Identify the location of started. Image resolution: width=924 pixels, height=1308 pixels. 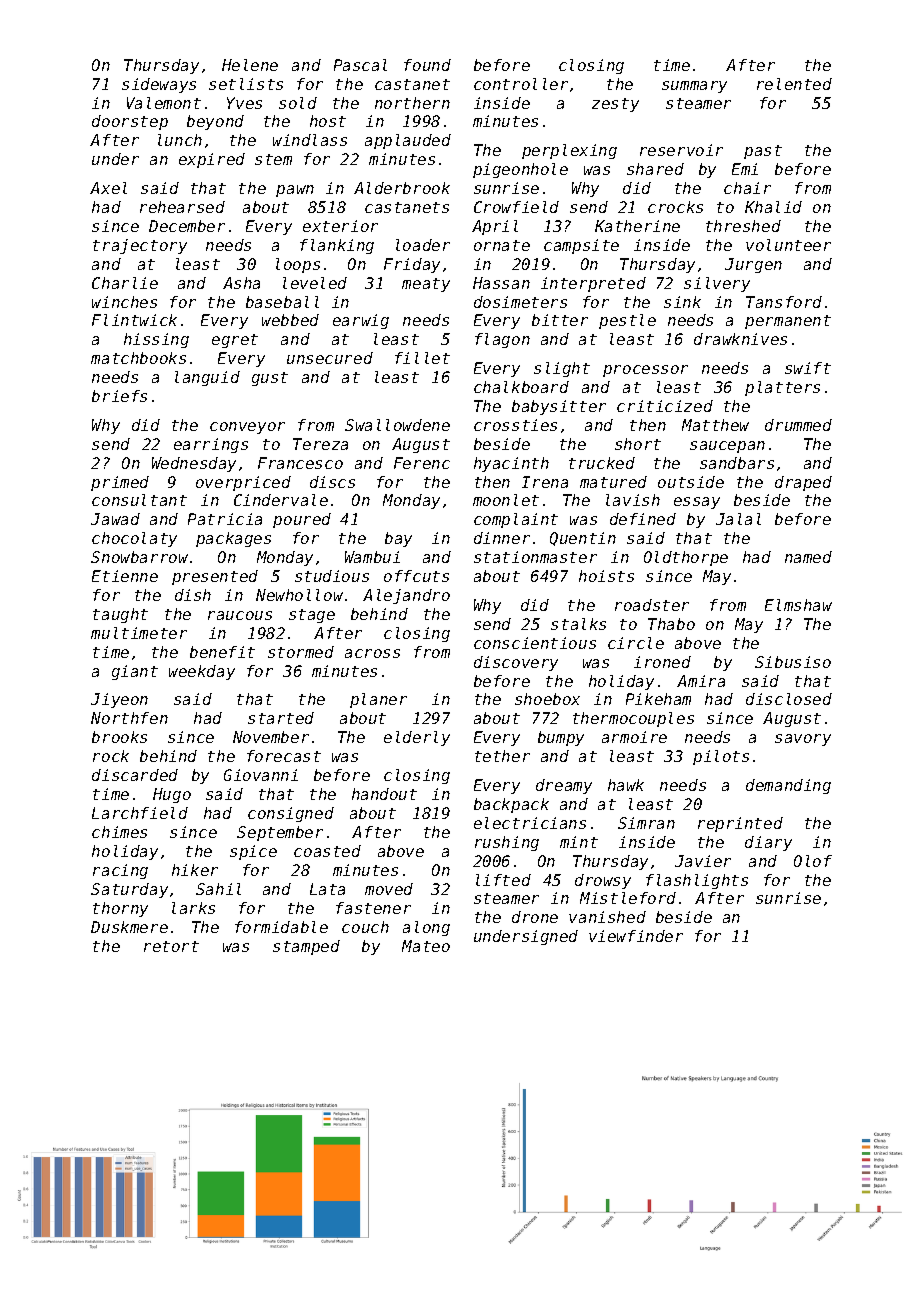
(281, 718).
